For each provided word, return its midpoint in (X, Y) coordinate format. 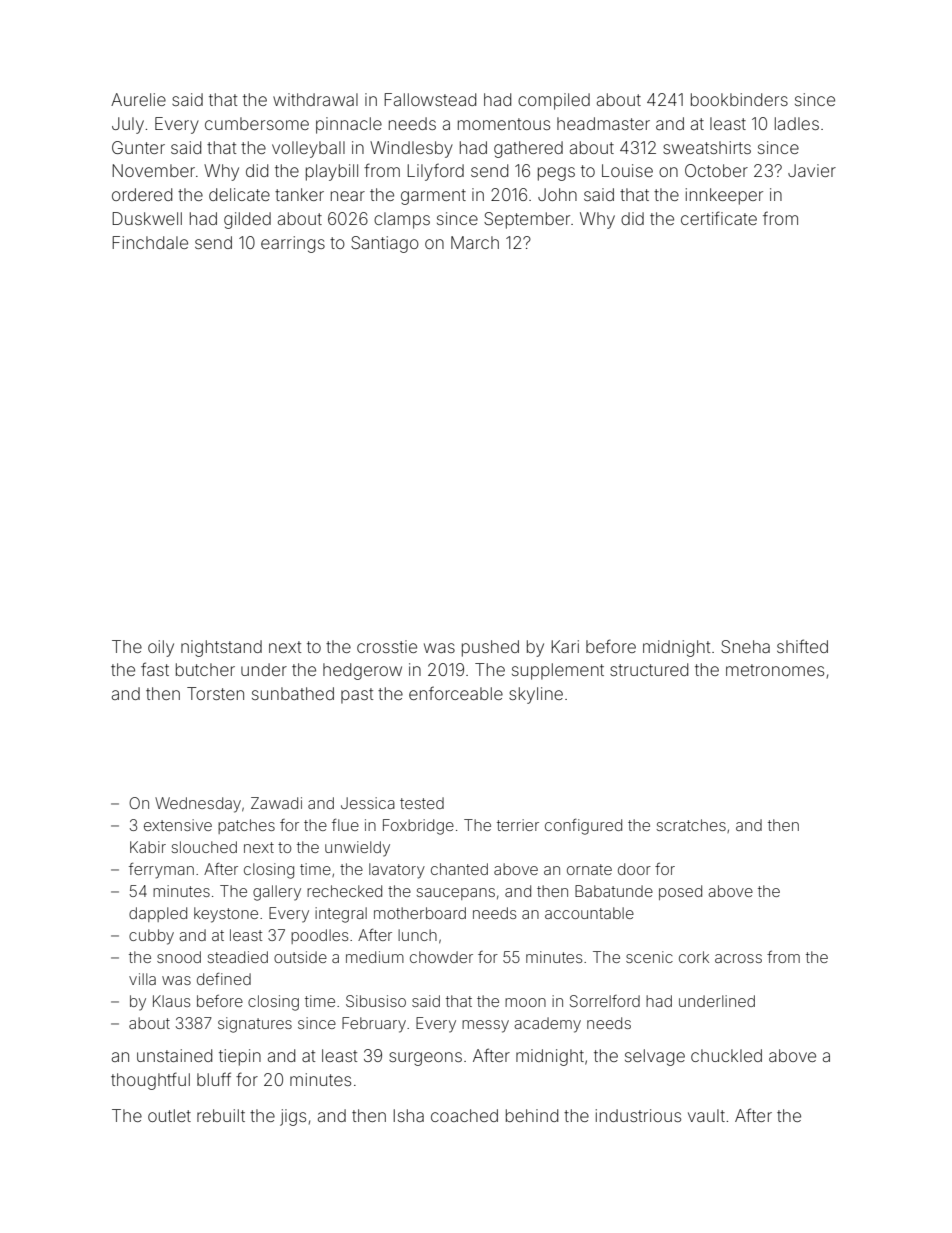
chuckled (726, 1055)
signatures (255, 1025)
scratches (691, 825)
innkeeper (724, 196)
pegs (556, 174)
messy (485, 1026)
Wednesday (198, 805)
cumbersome (257, 123)
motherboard (420, 913)
